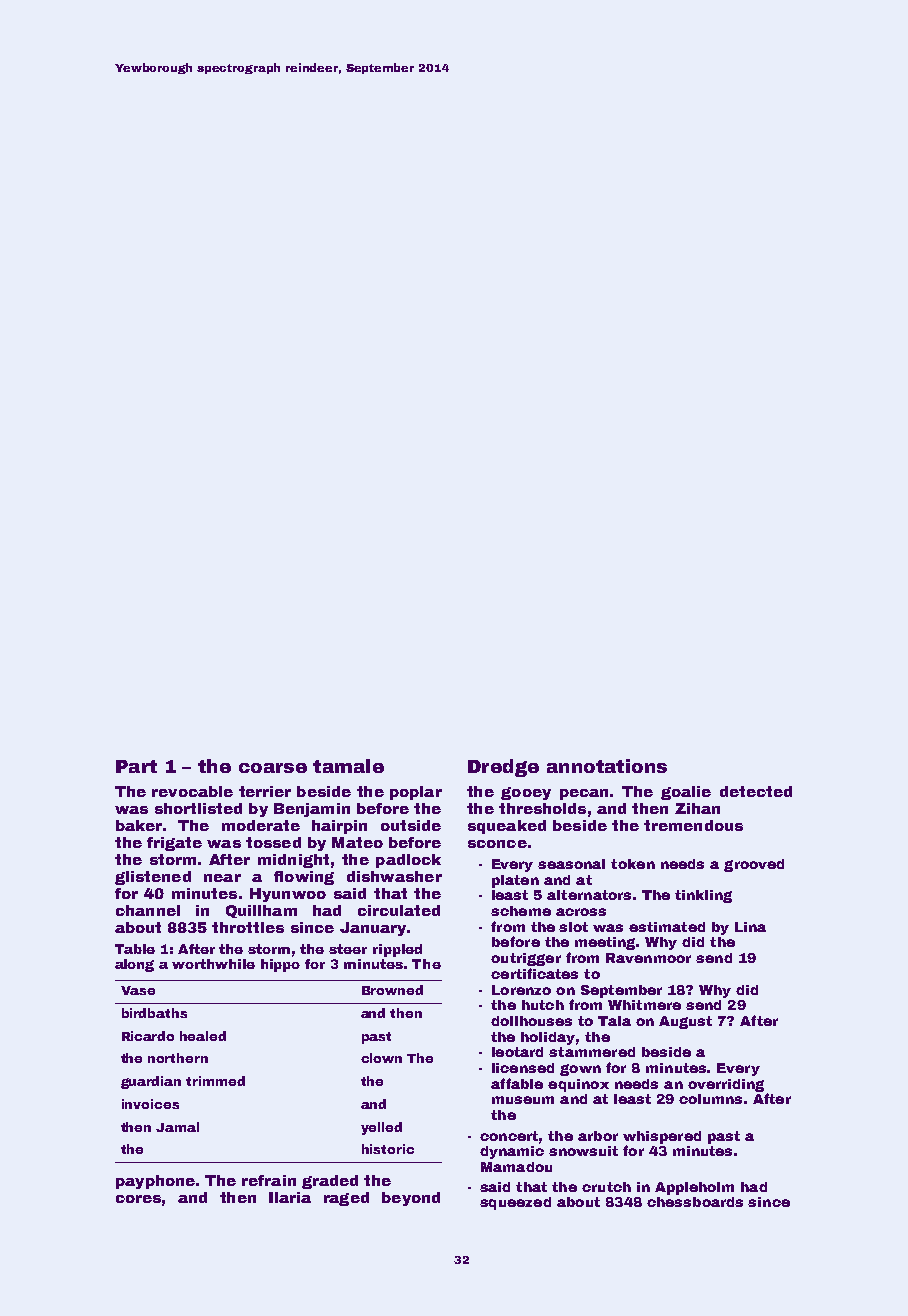 The height and width of the document is (1316, 908). What do you see at coordinates (290, 1197) in the document?
I see `Ilaria` at bounding box center [290, 1197].
